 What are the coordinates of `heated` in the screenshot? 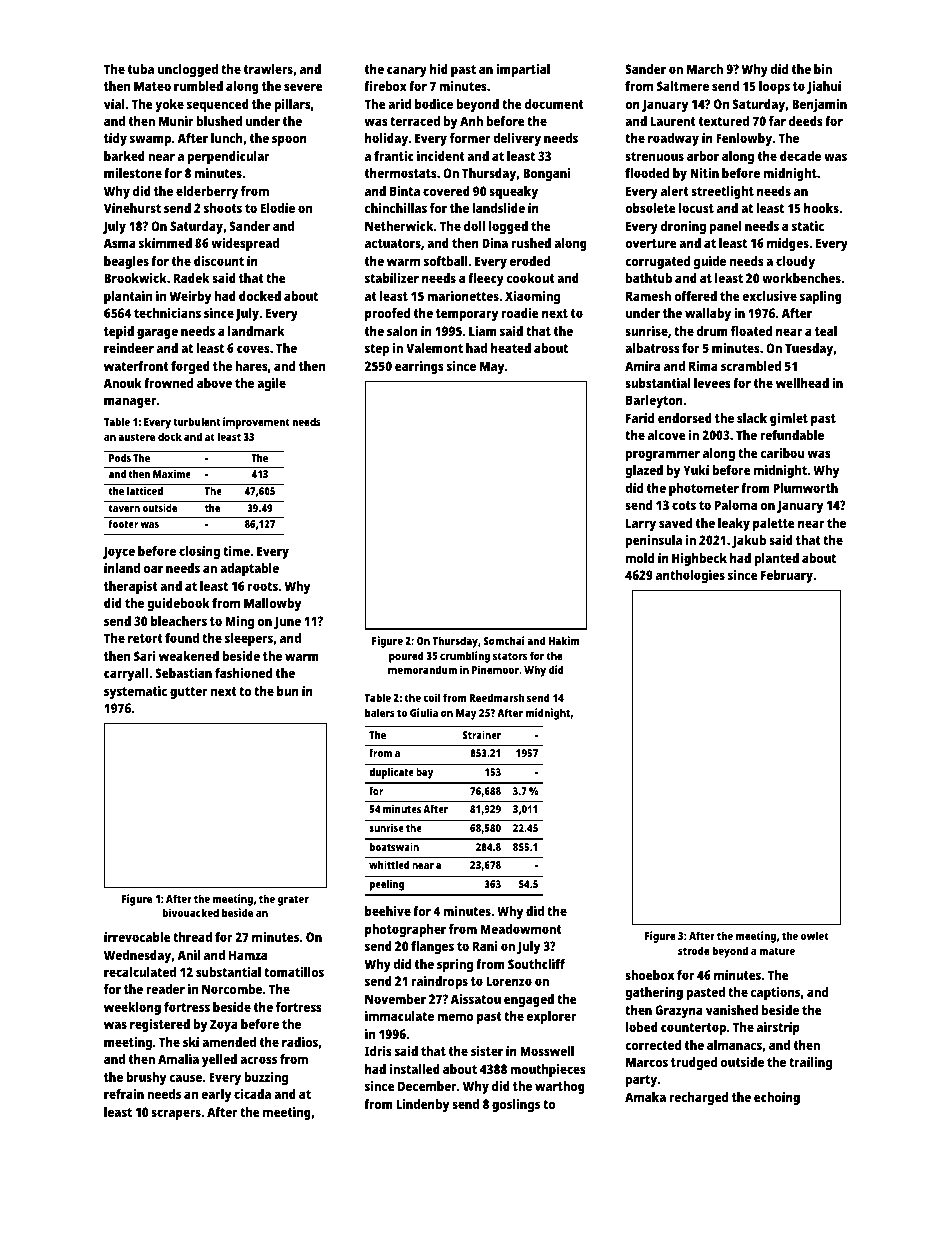 It's located at (511, 348).
